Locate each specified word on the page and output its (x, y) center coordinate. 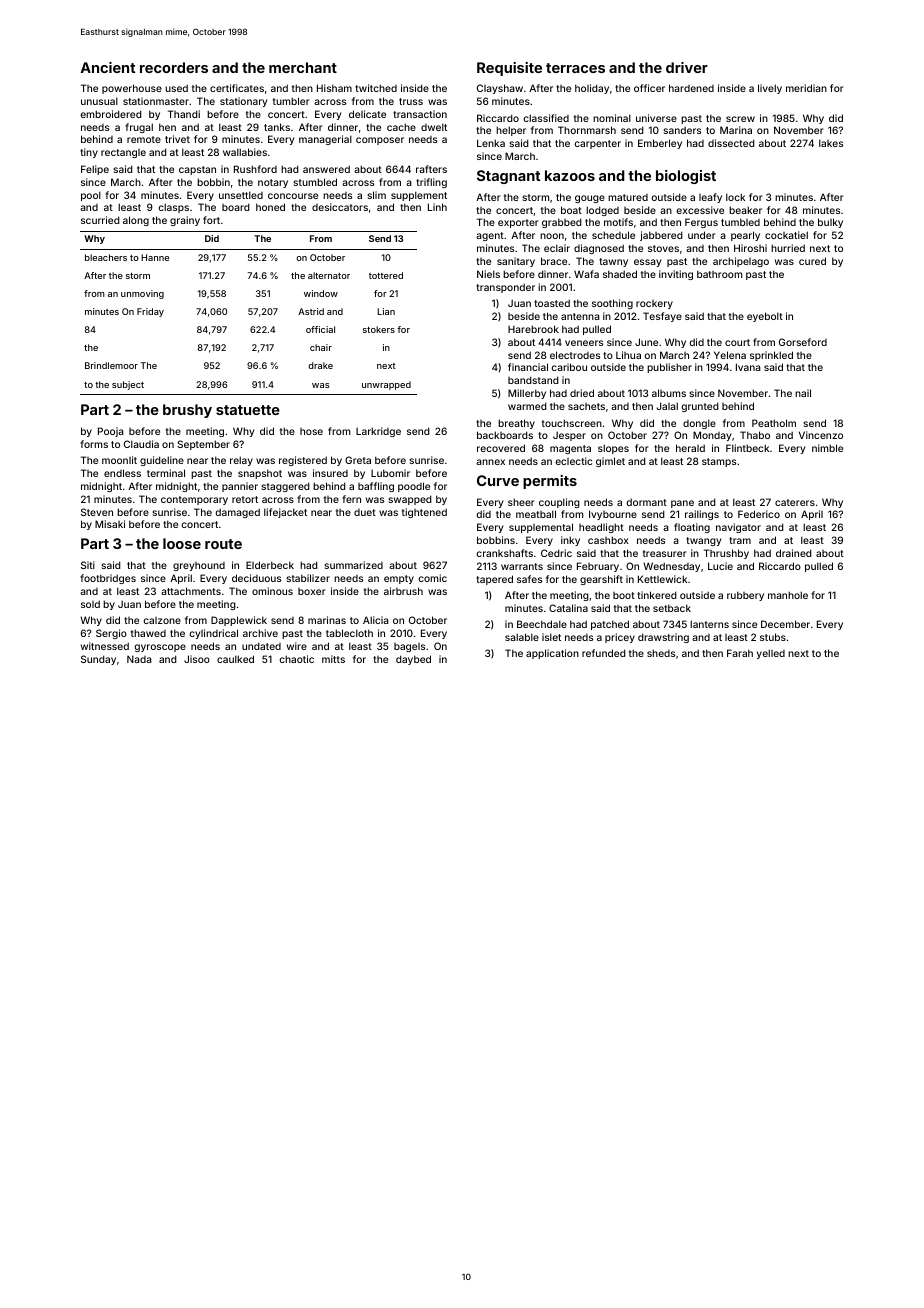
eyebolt (765, 317)
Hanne (155, 257)
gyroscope (160, 648)
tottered (386, 275)
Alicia (376, 620)
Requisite (509, 69)
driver (687, 67)
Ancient (108, 67)
